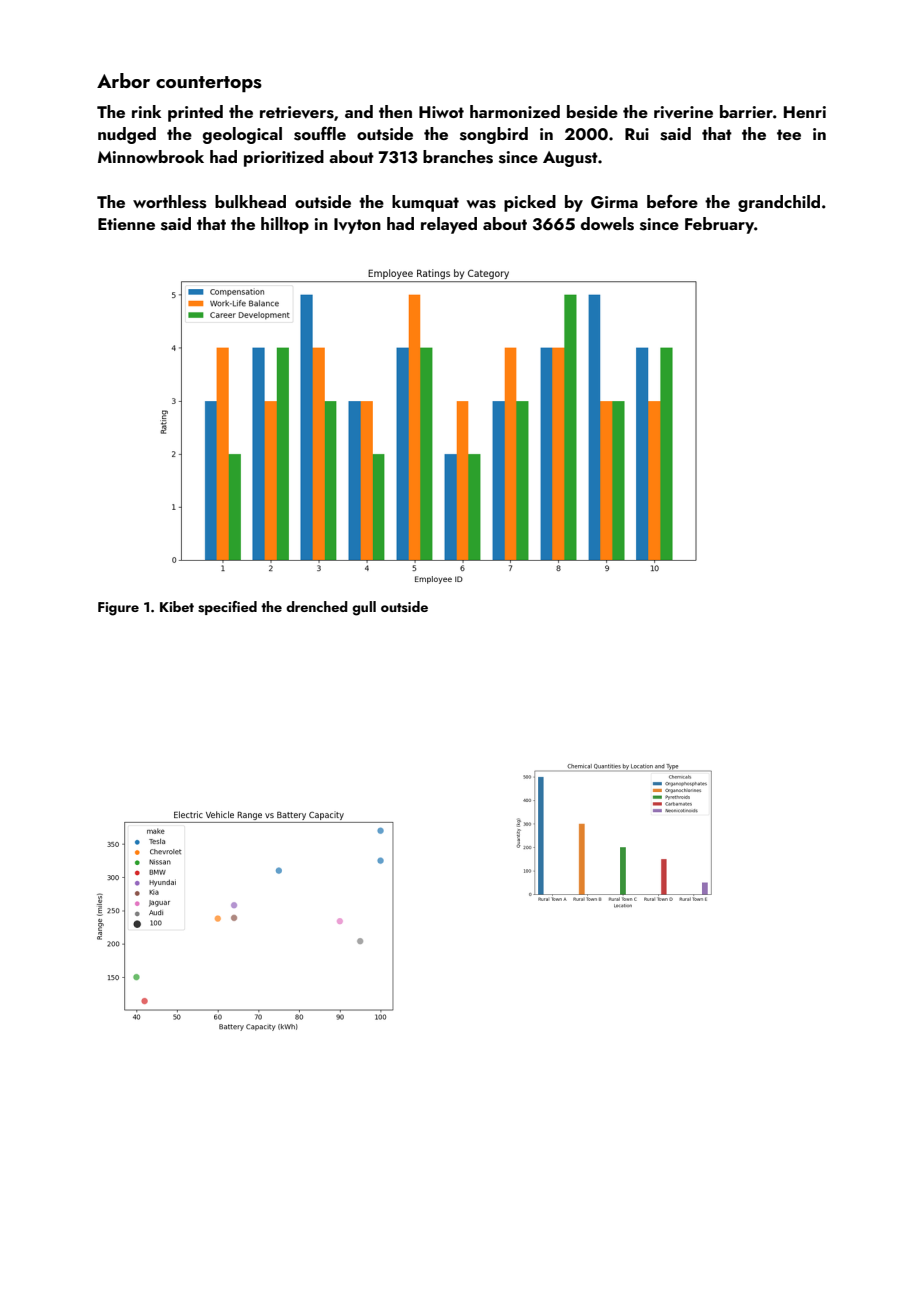 The image size is (924, 1308). What do you see at coordinates (779, 203) in the page?
I see `grandchild` at bounding box center [779, 203].
